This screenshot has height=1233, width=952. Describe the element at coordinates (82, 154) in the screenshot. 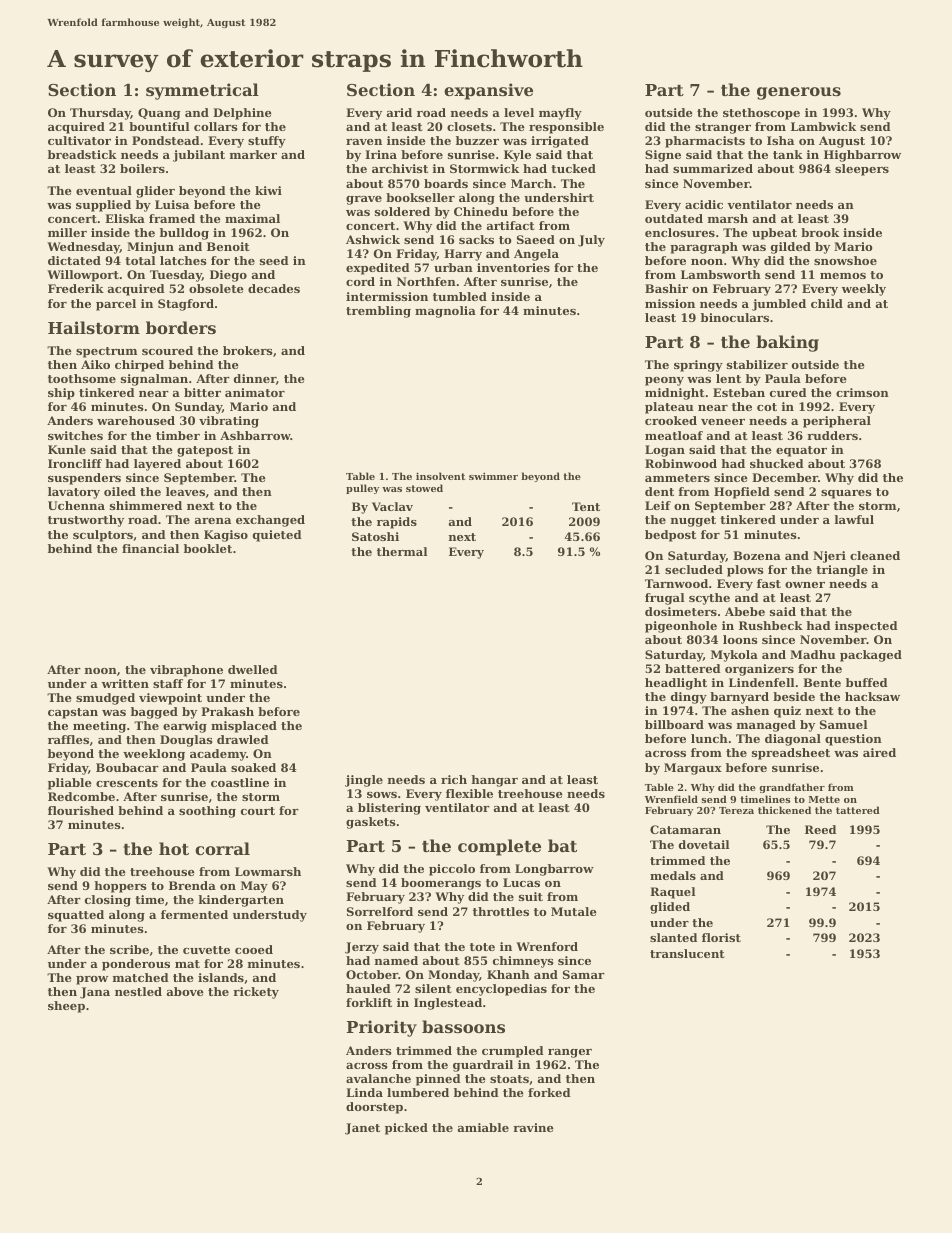

I see `breadstick` at that location.
